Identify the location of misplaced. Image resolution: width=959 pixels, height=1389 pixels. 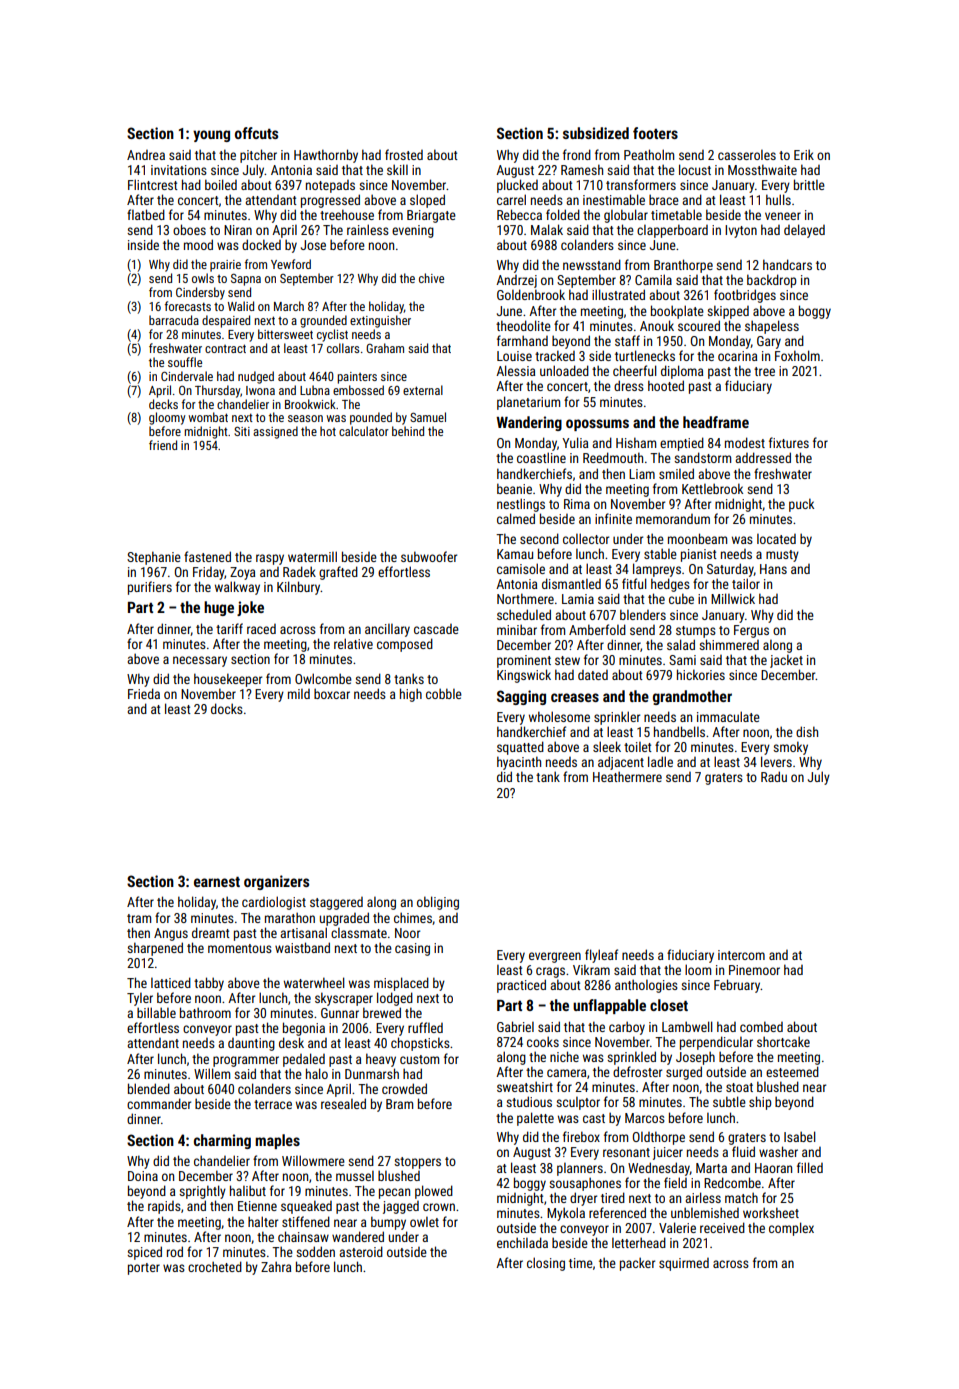
(401, 984).
